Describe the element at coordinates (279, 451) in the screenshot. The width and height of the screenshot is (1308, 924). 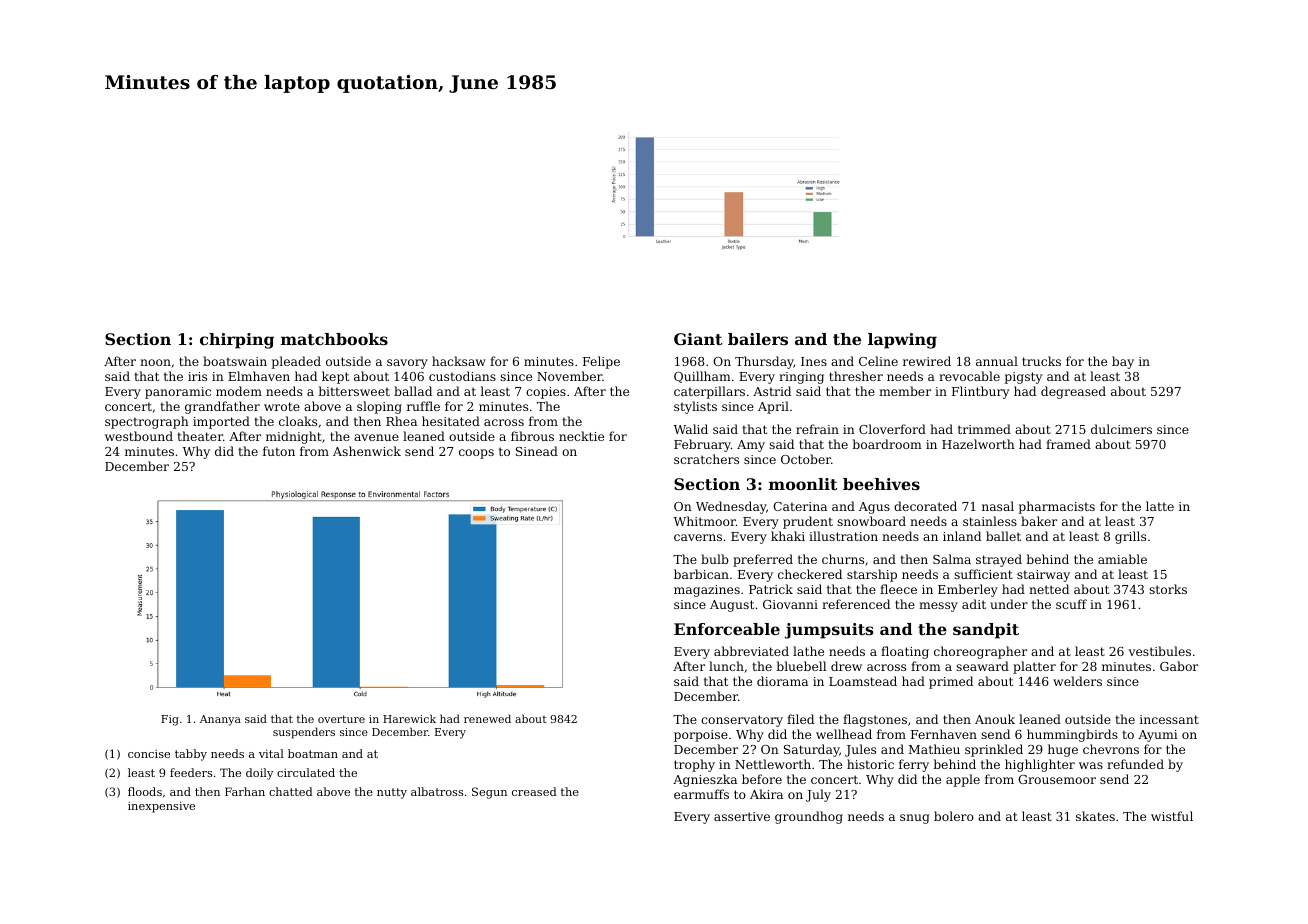
I see `futon` at that location.
